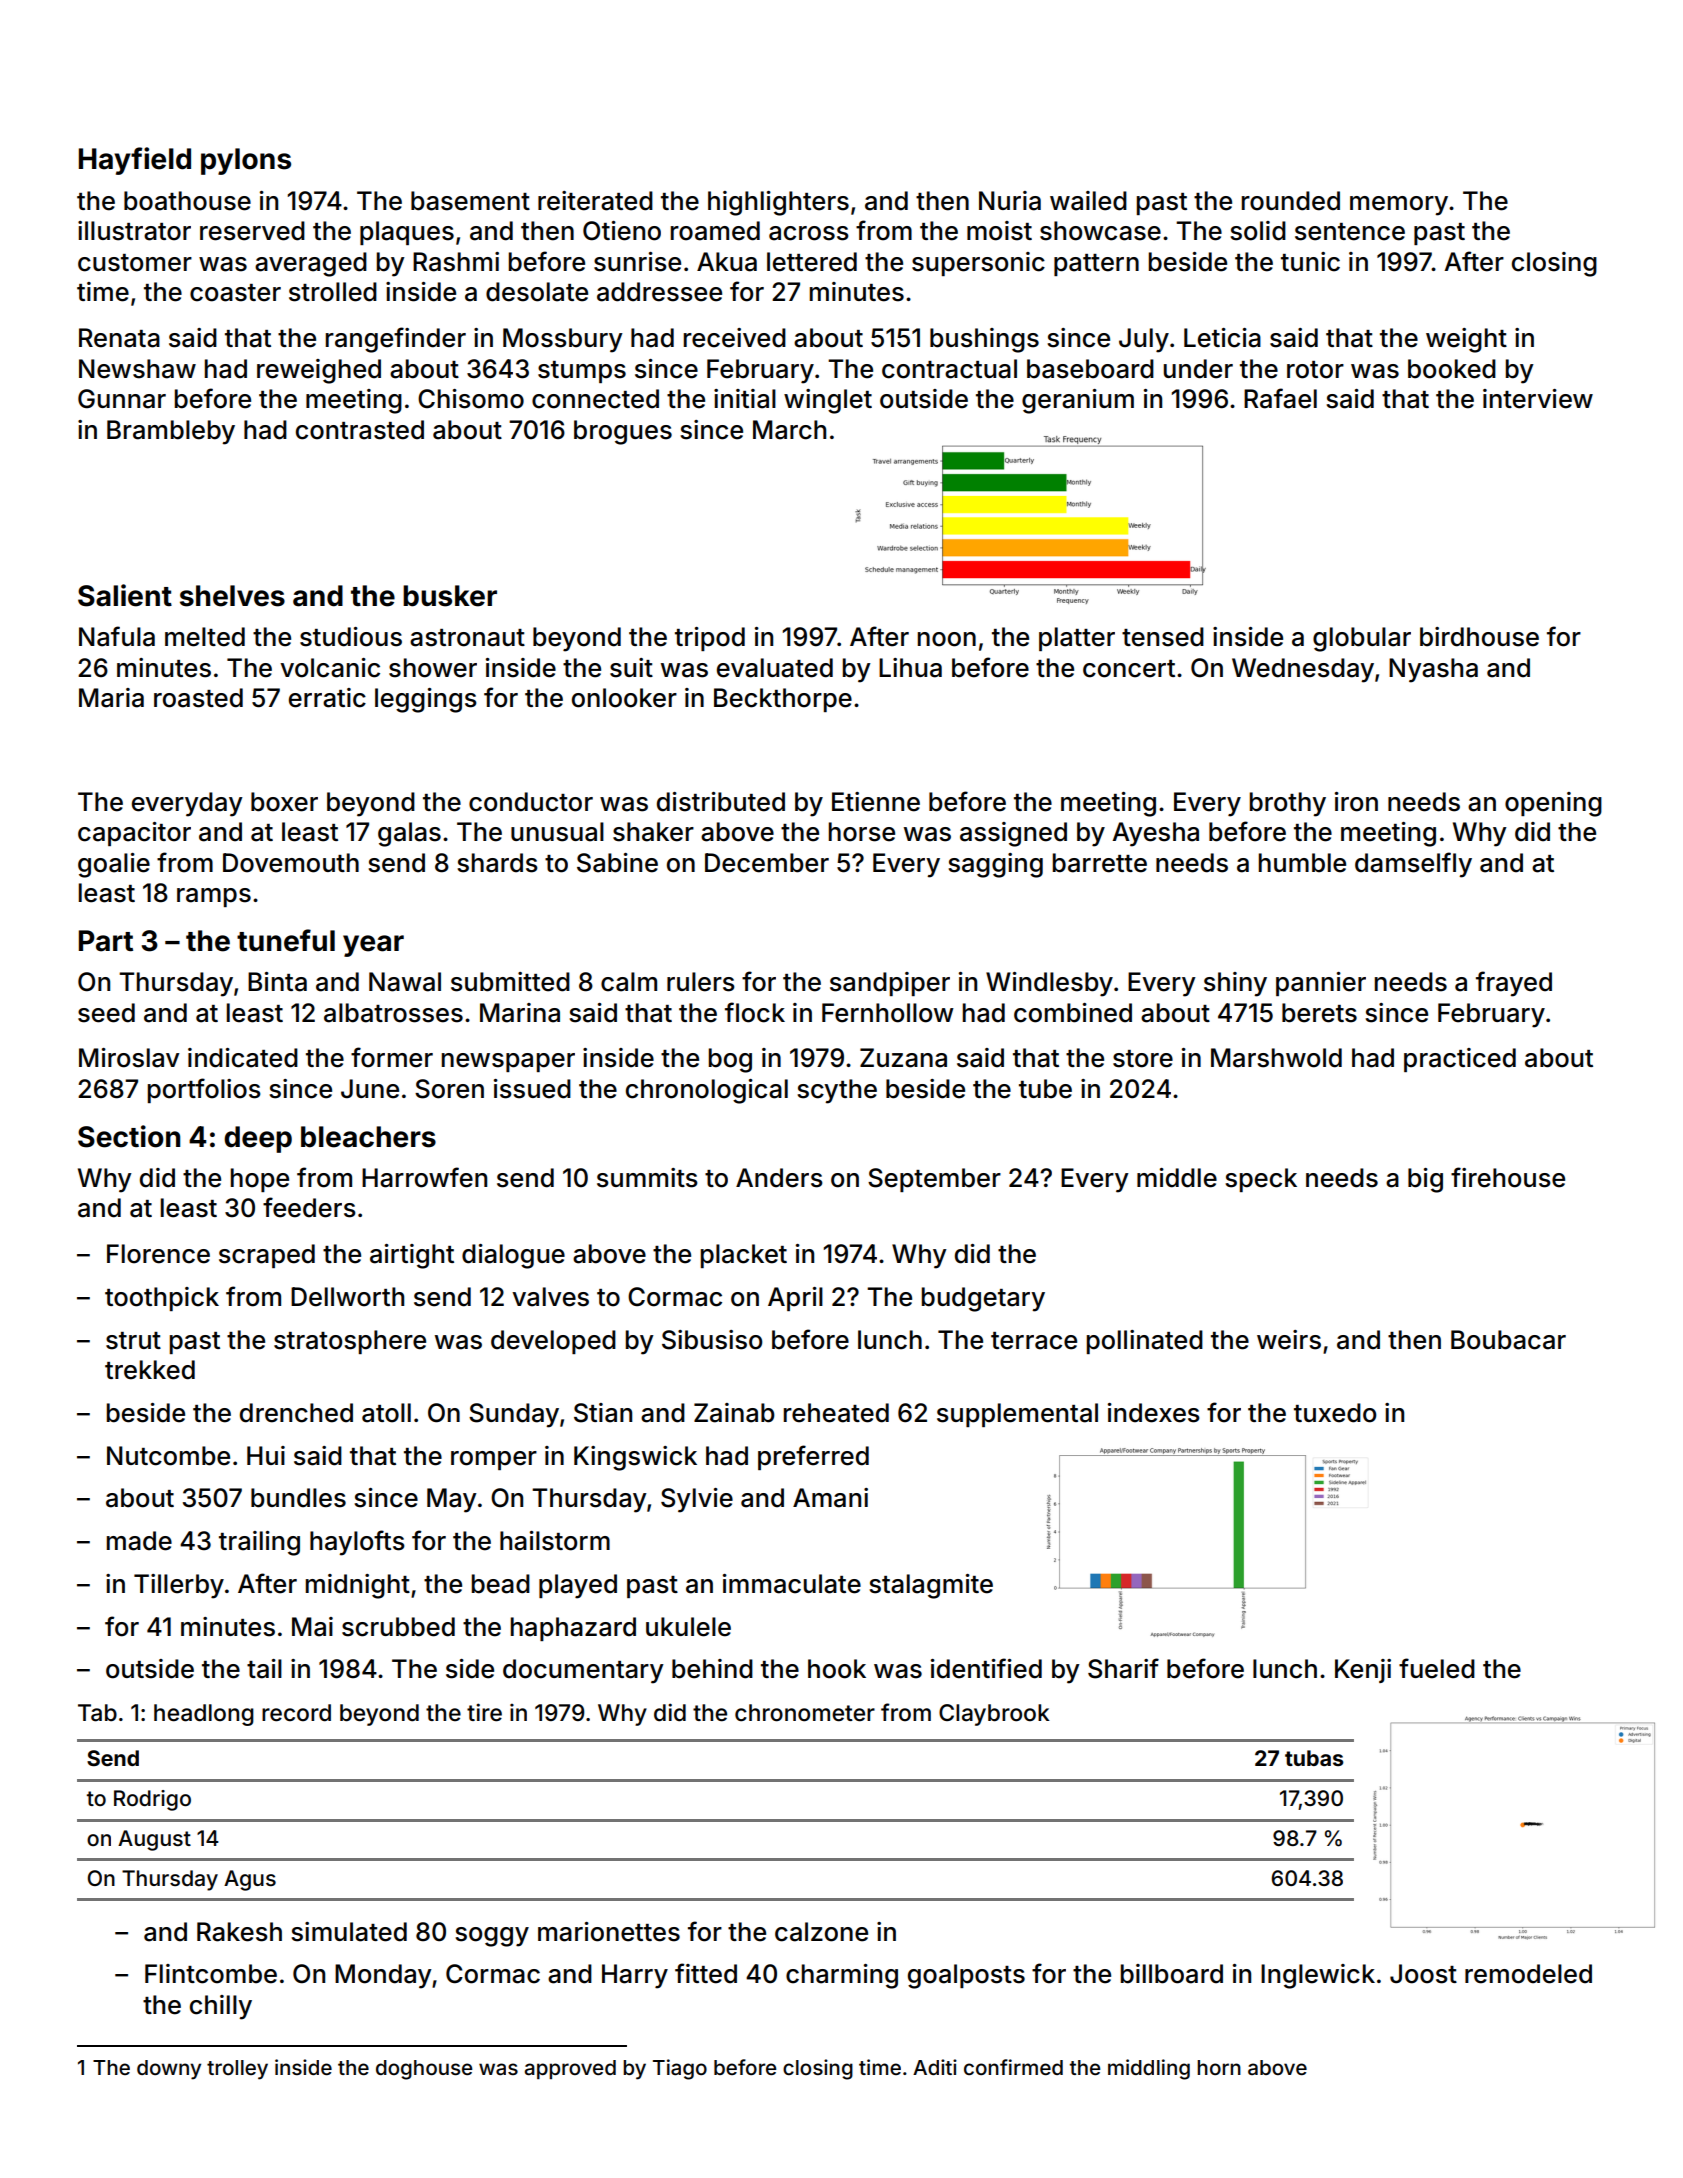  I want to click on Rashmi, so click(456, 262).
